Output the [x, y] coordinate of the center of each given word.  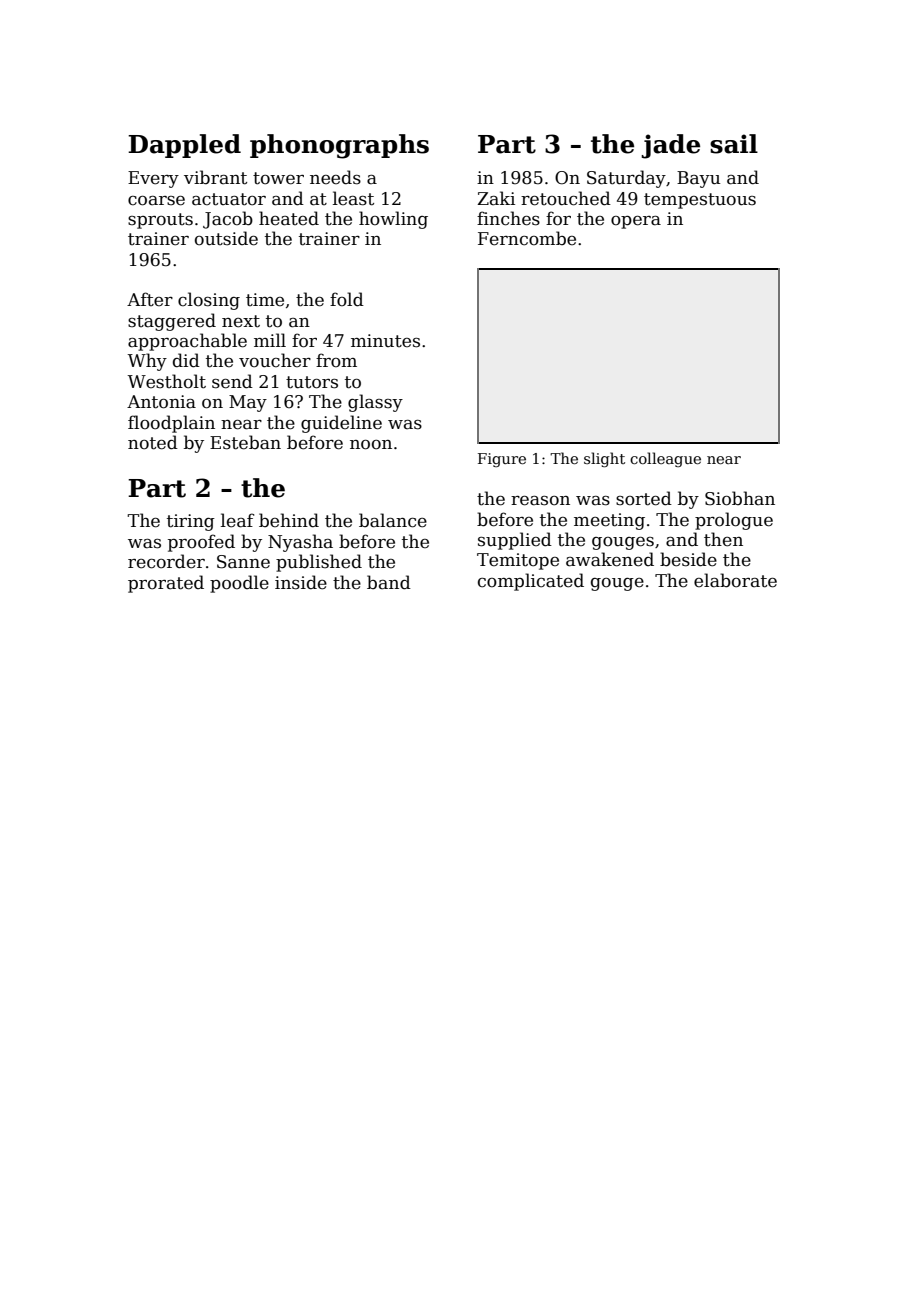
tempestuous [700, 201]
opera [636, 222]
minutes [385, 341]
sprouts [160, 221]
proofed [201, 543]
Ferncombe [527, 238]
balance [393, 520]
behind [289, 520]
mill [270, 340]
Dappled [184, 146]
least [353, 198]
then [723, 539]
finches [508, 218]
